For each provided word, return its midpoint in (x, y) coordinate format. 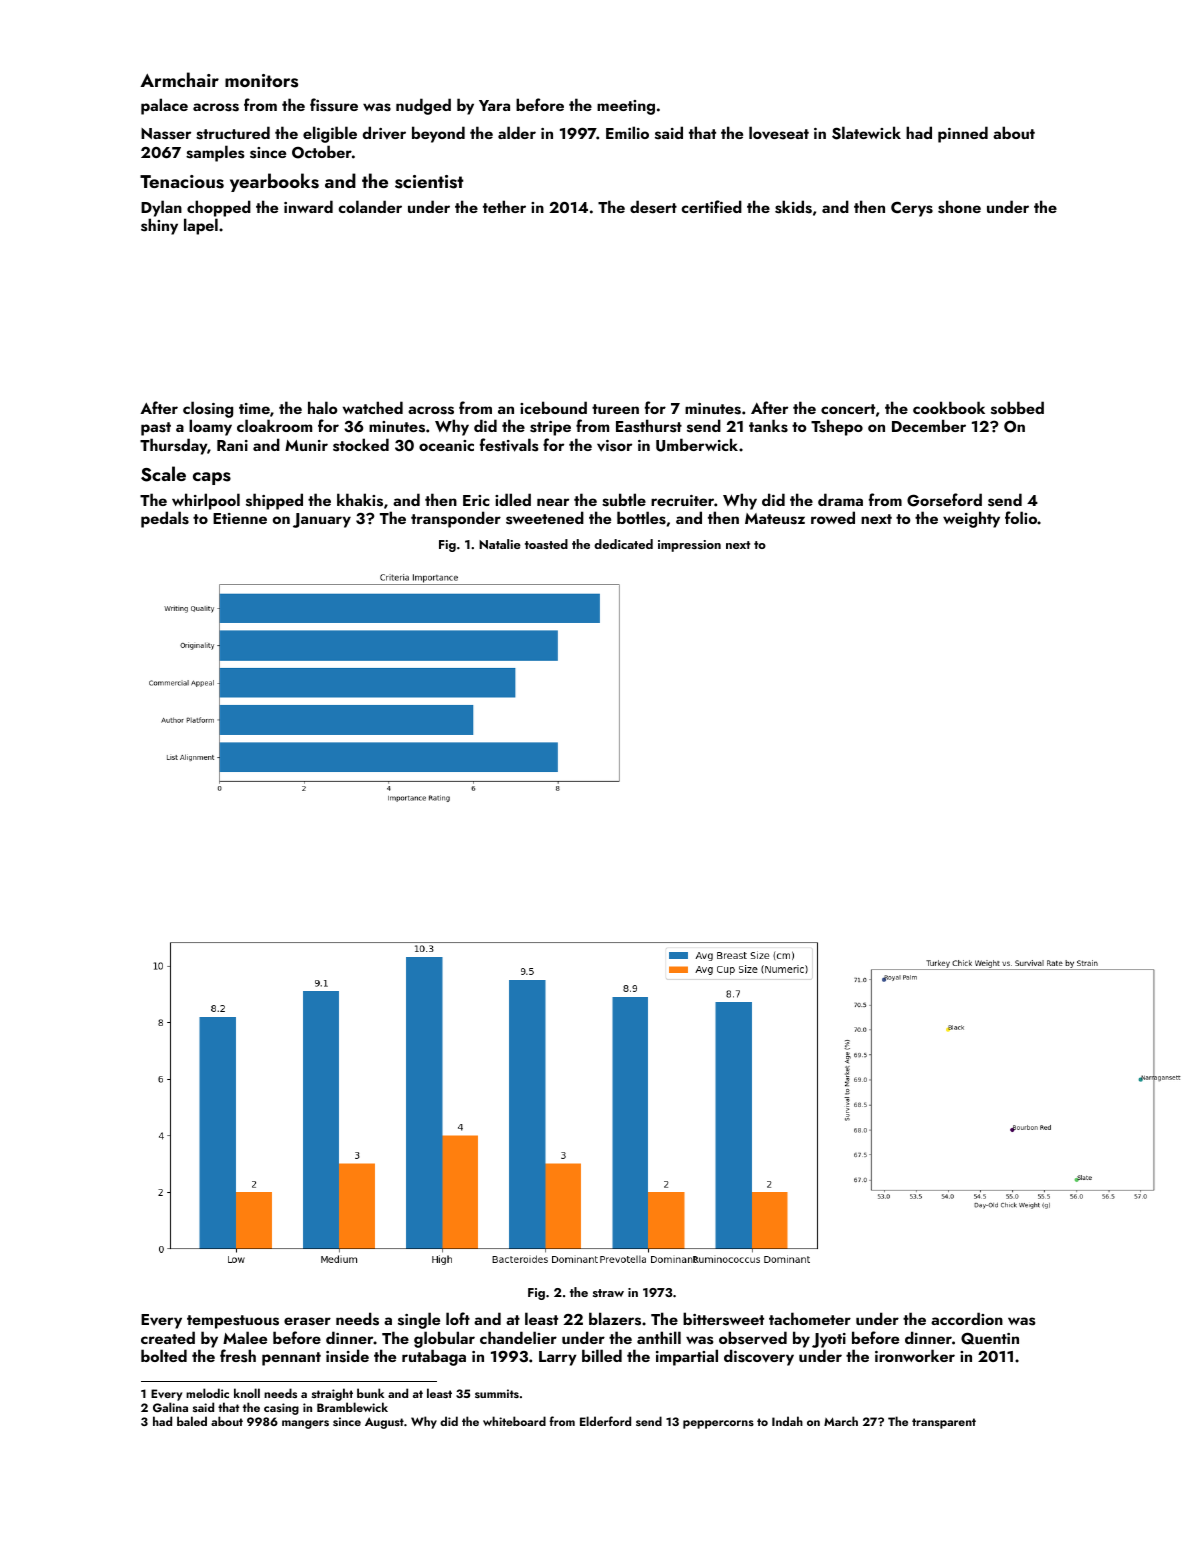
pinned (963, 134)
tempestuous (233, 1322)
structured (233, 133)
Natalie (500, 544)
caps (212, 478)
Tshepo (837, 427)
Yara (494, 105)
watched (372, 407)
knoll (247, 1393)
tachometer (810, 1318)
